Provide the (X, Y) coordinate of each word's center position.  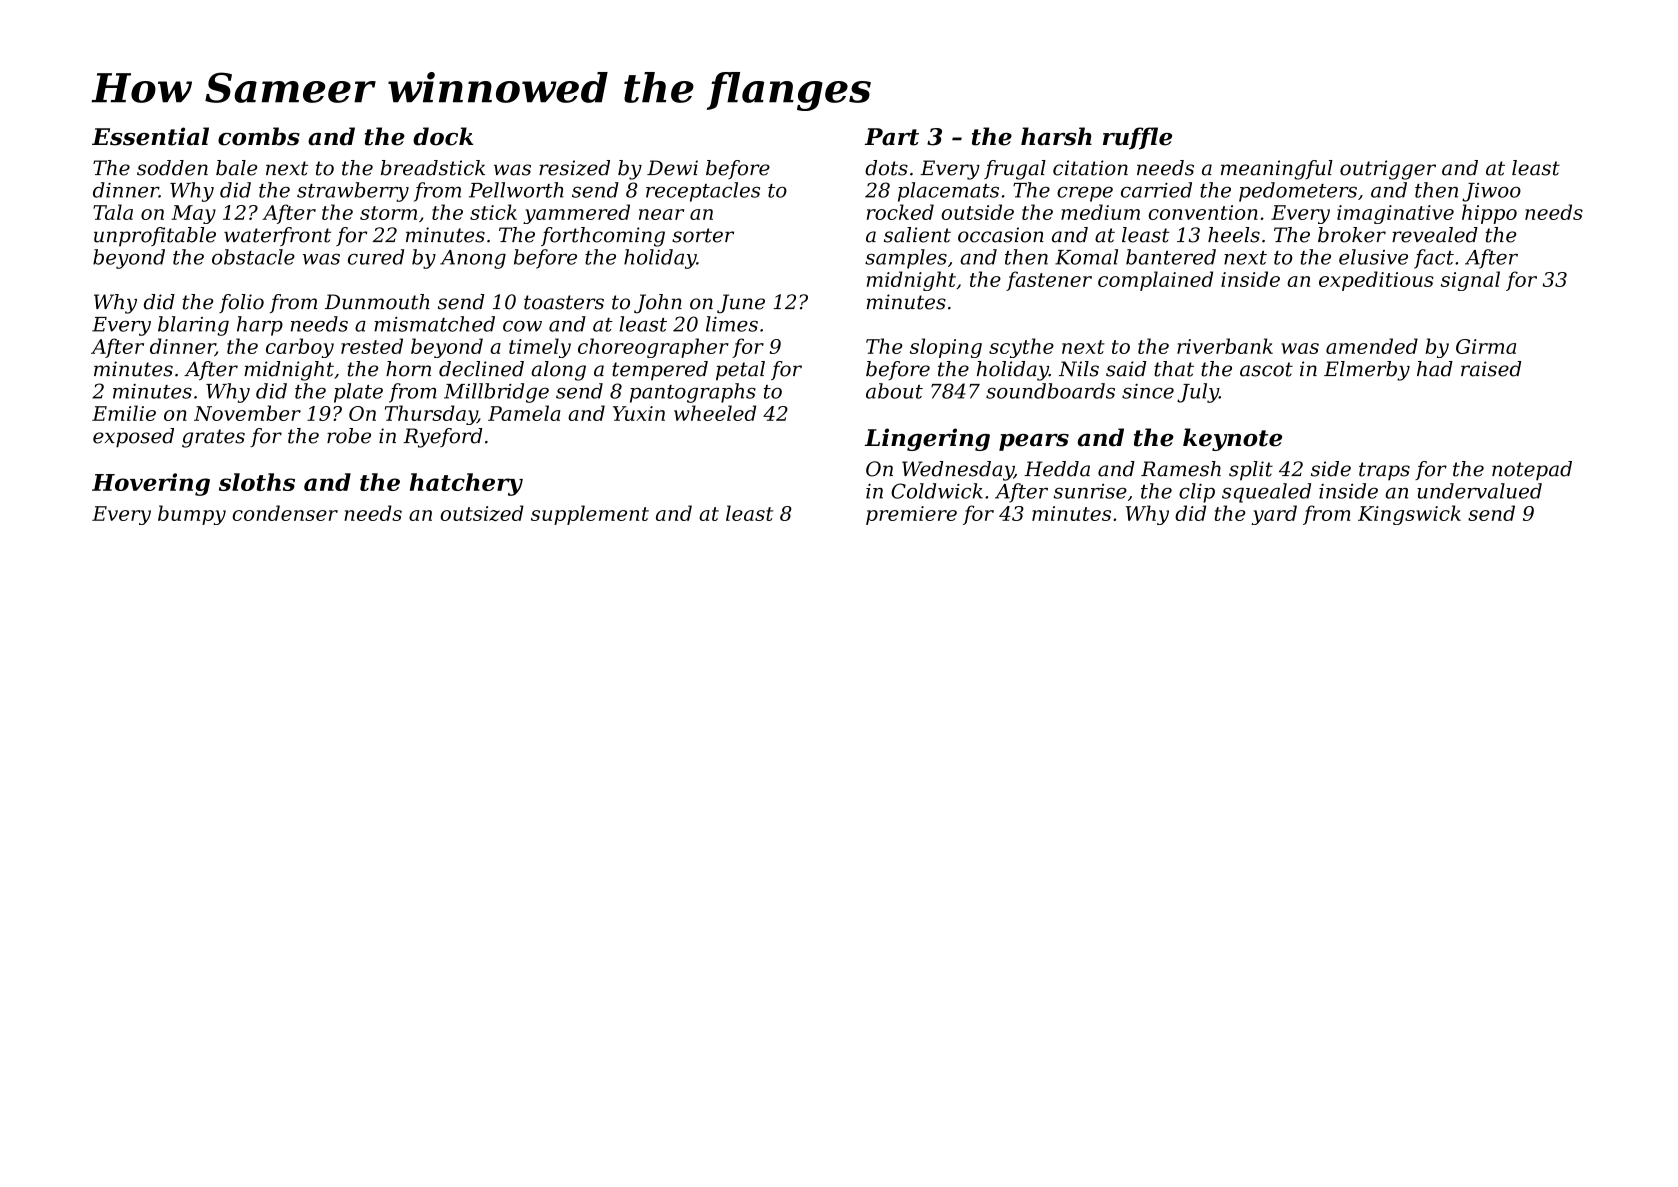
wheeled (715, 413)
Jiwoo (1491, 192)
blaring (193, 326)
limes (732, 324)
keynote (1232, 439)
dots (886, 168)
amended (1372, 346)
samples (906, 259)
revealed (1435, 235)
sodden (172, 168)
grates (213, 438)
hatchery (466, 484)
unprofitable (155, 237)
